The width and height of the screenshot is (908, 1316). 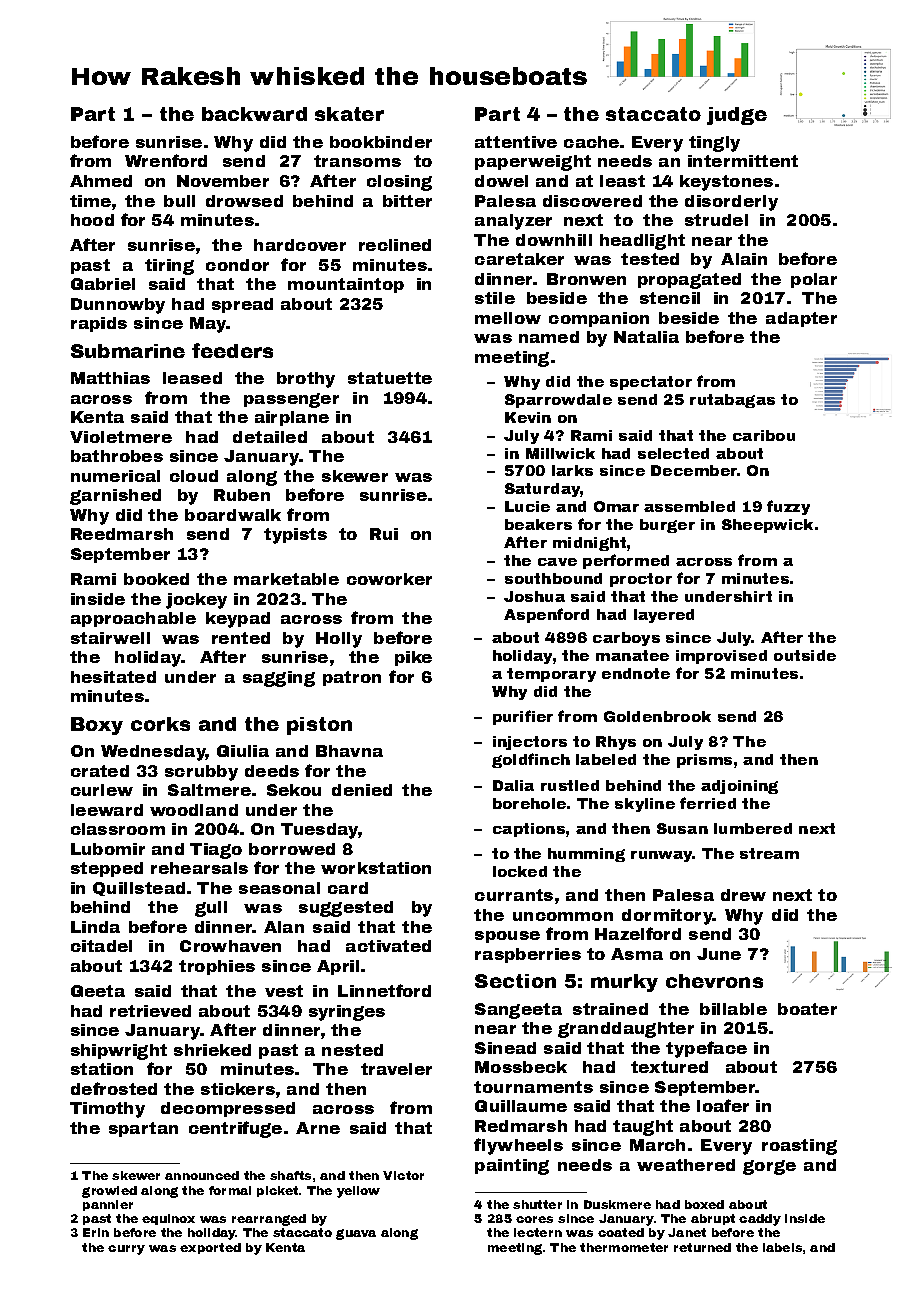 What do you see at coordinates (243, 751) in the screenshot?
I see `Giulia` at bounding box center [243, 751].
